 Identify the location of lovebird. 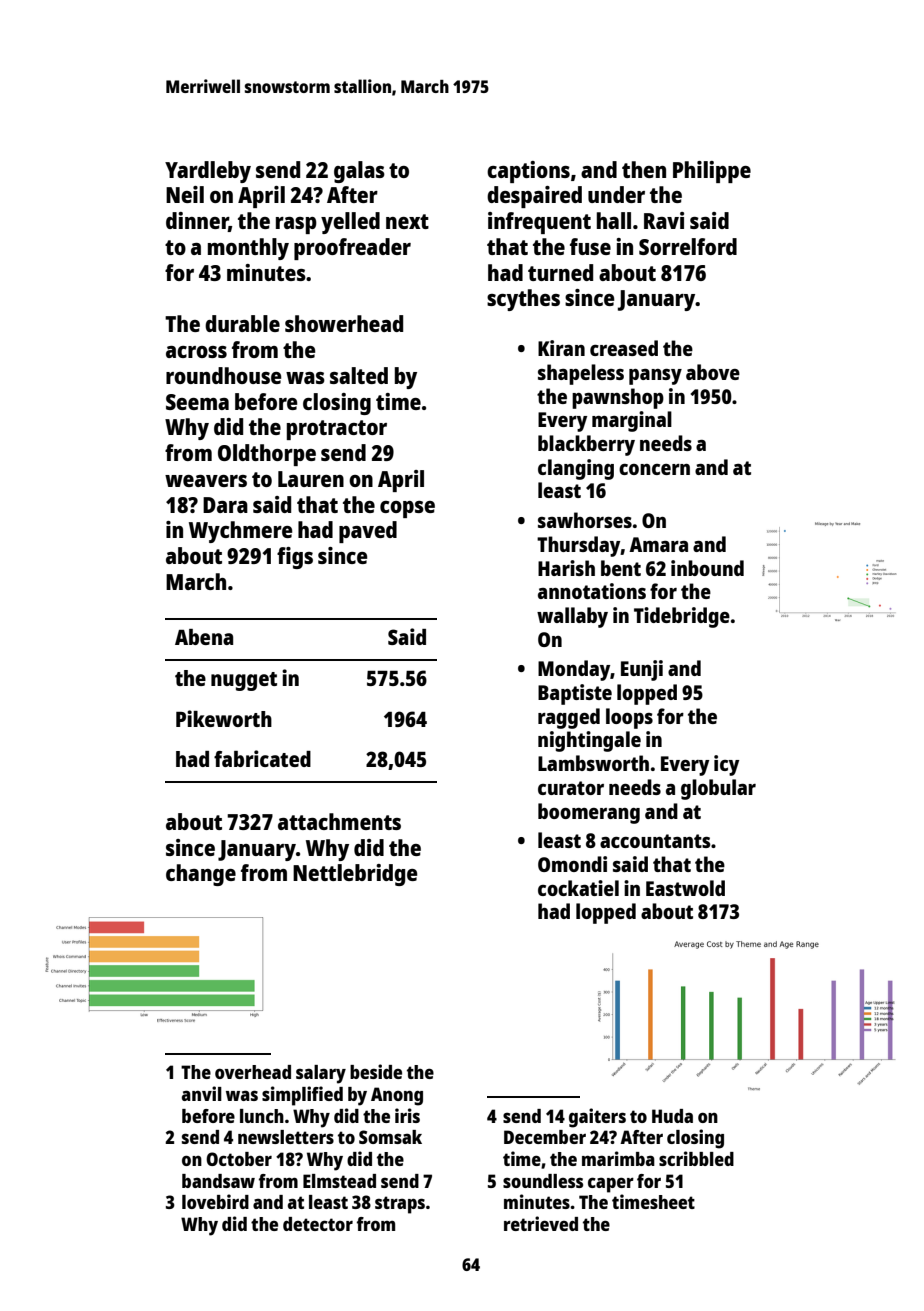
(215, 1201).
